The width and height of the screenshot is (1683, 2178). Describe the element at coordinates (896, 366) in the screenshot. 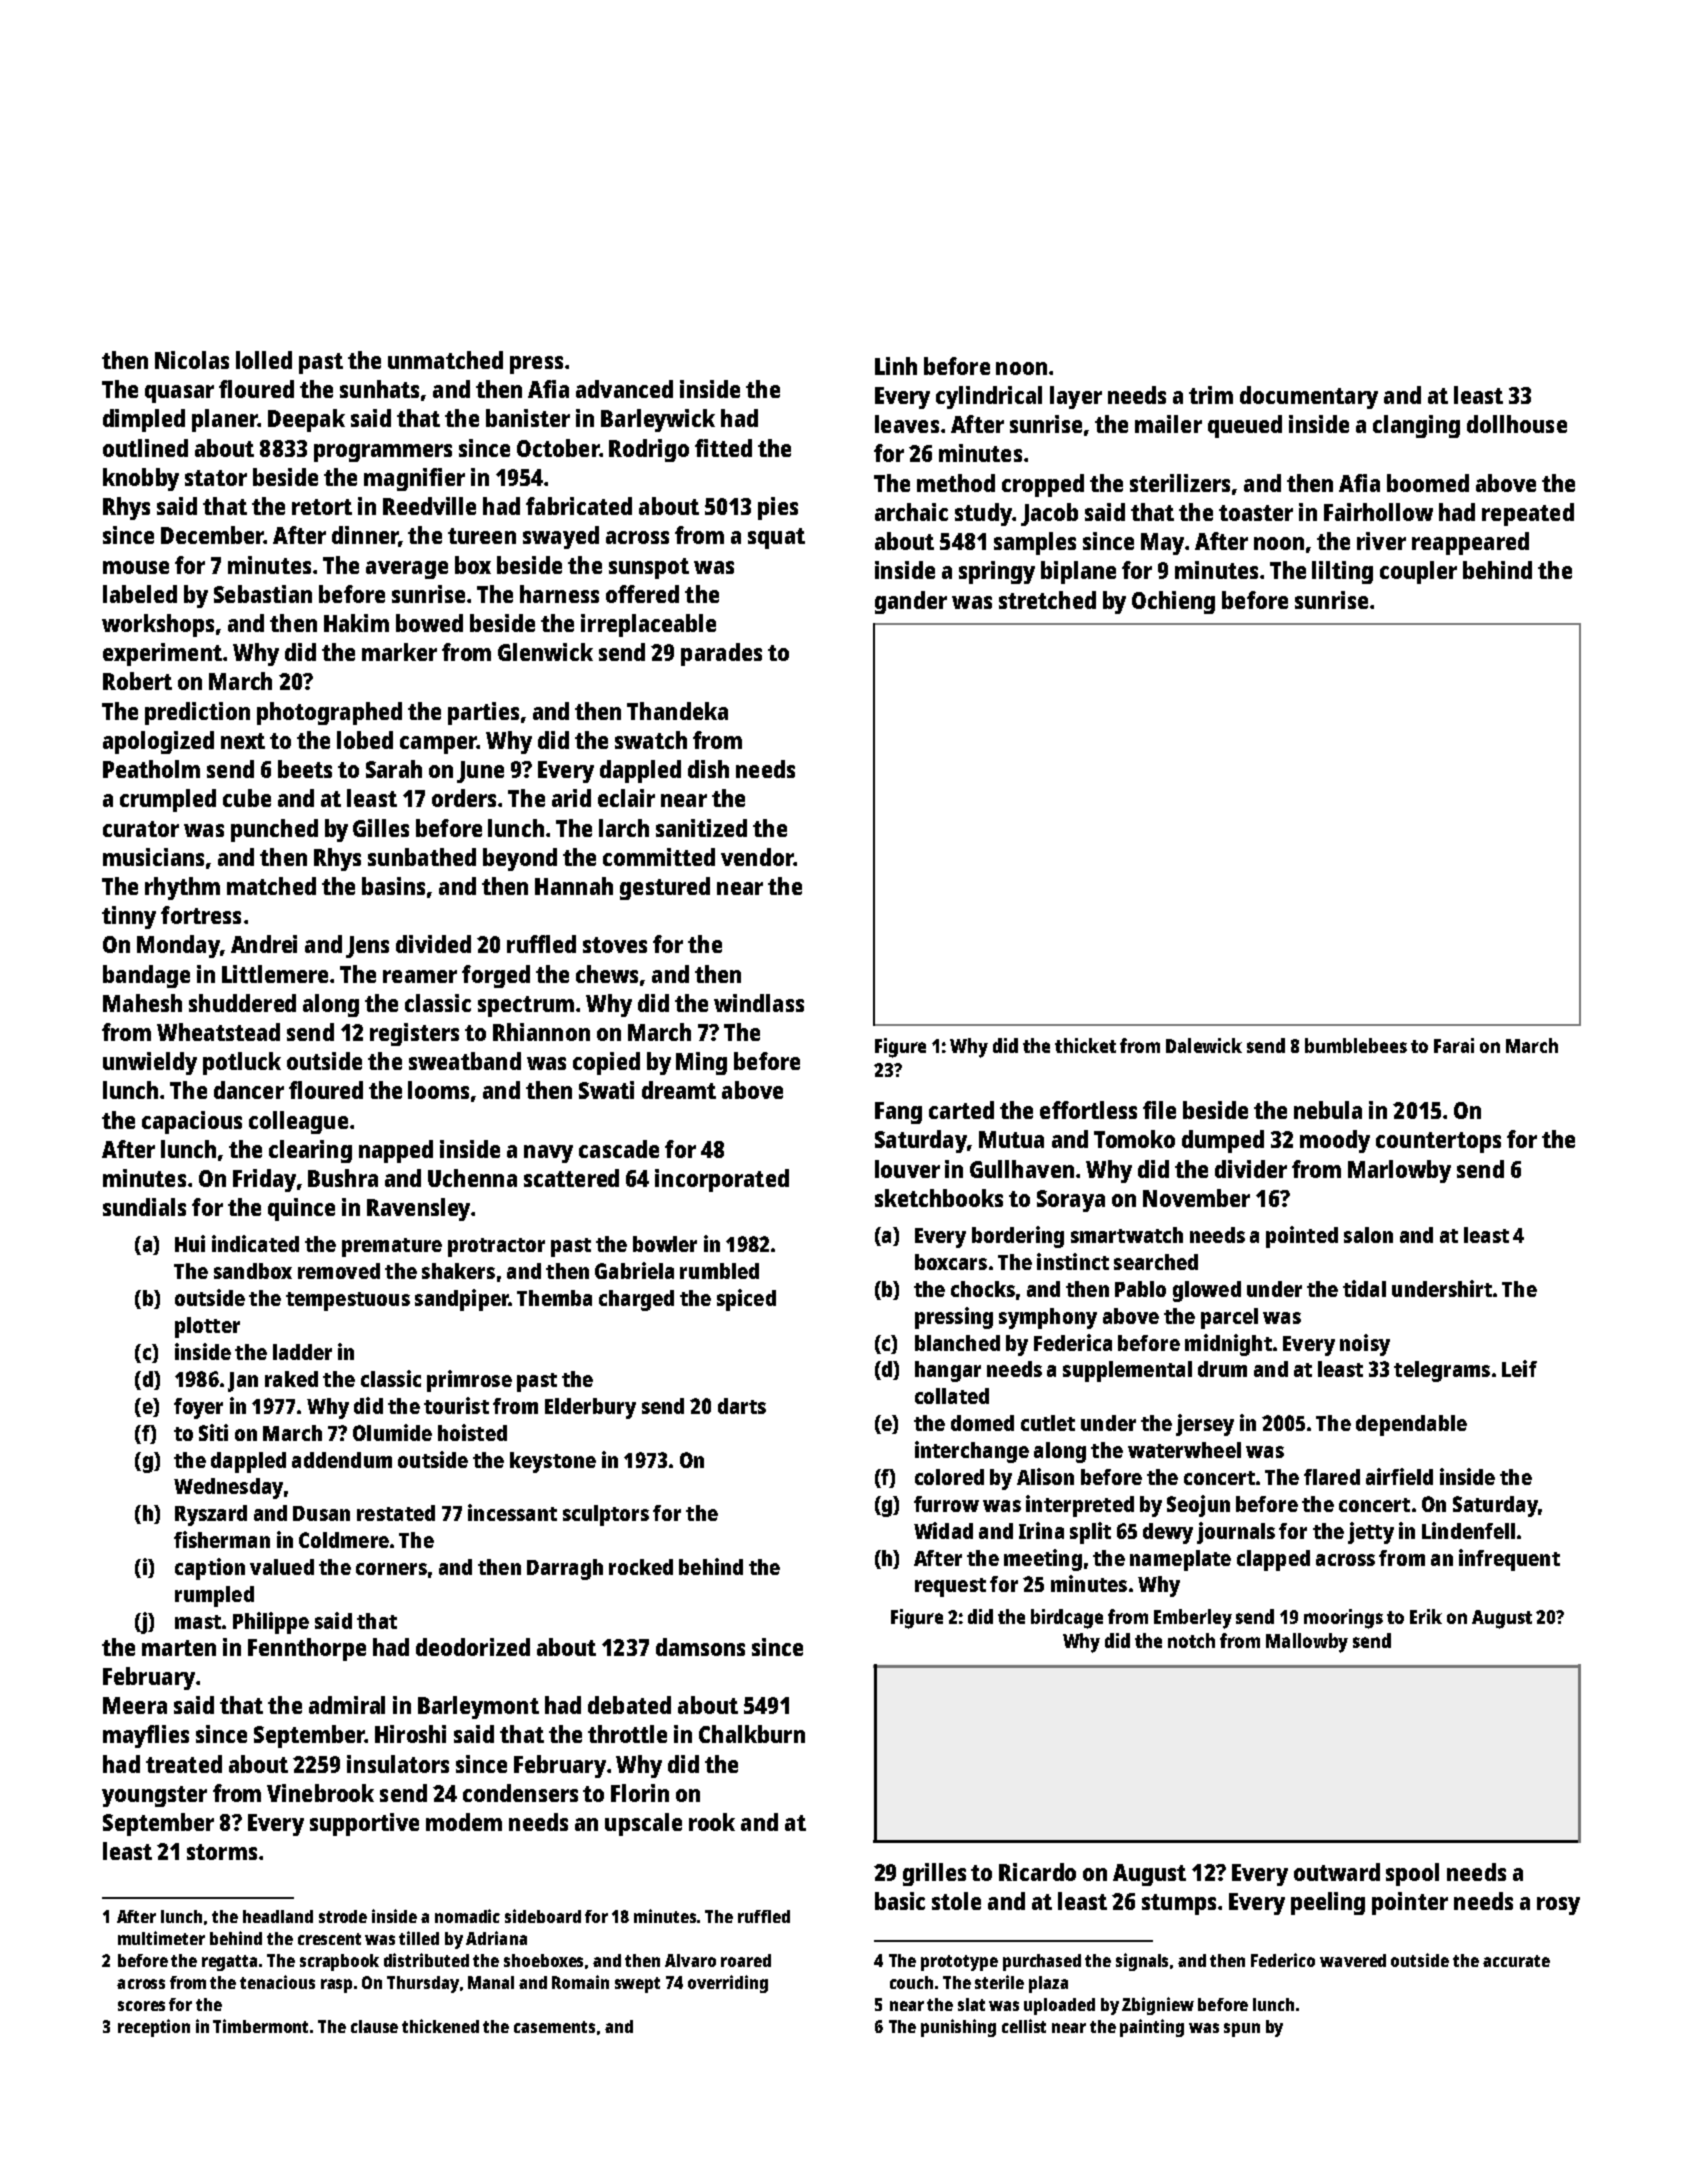

I see `Linh` at that location.
